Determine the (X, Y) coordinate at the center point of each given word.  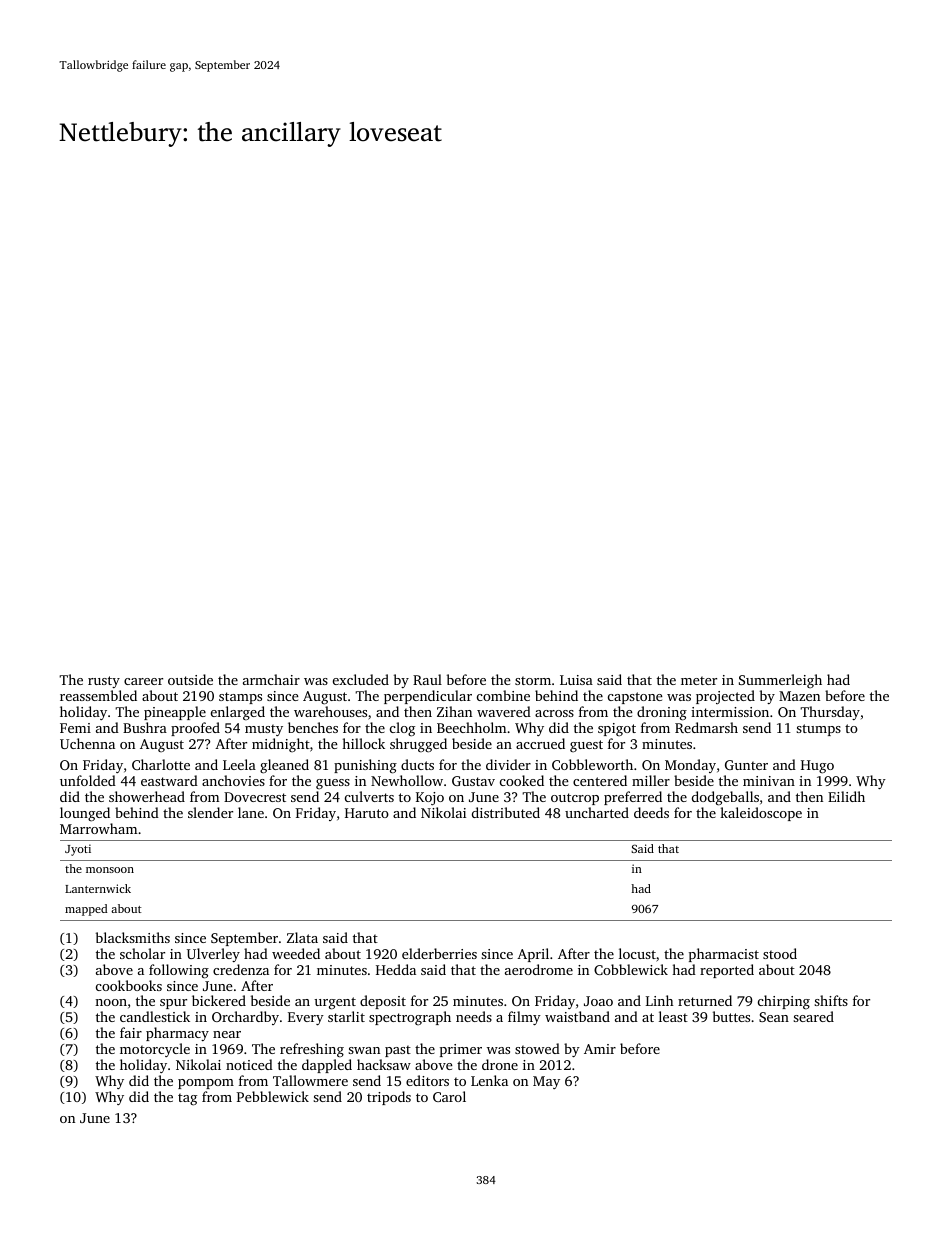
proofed (195, 729)
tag (187, 1099)
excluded (361, 679)
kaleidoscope (761, 814)
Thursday (830, 713)
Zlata (302, 937)
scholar (142, 953)
